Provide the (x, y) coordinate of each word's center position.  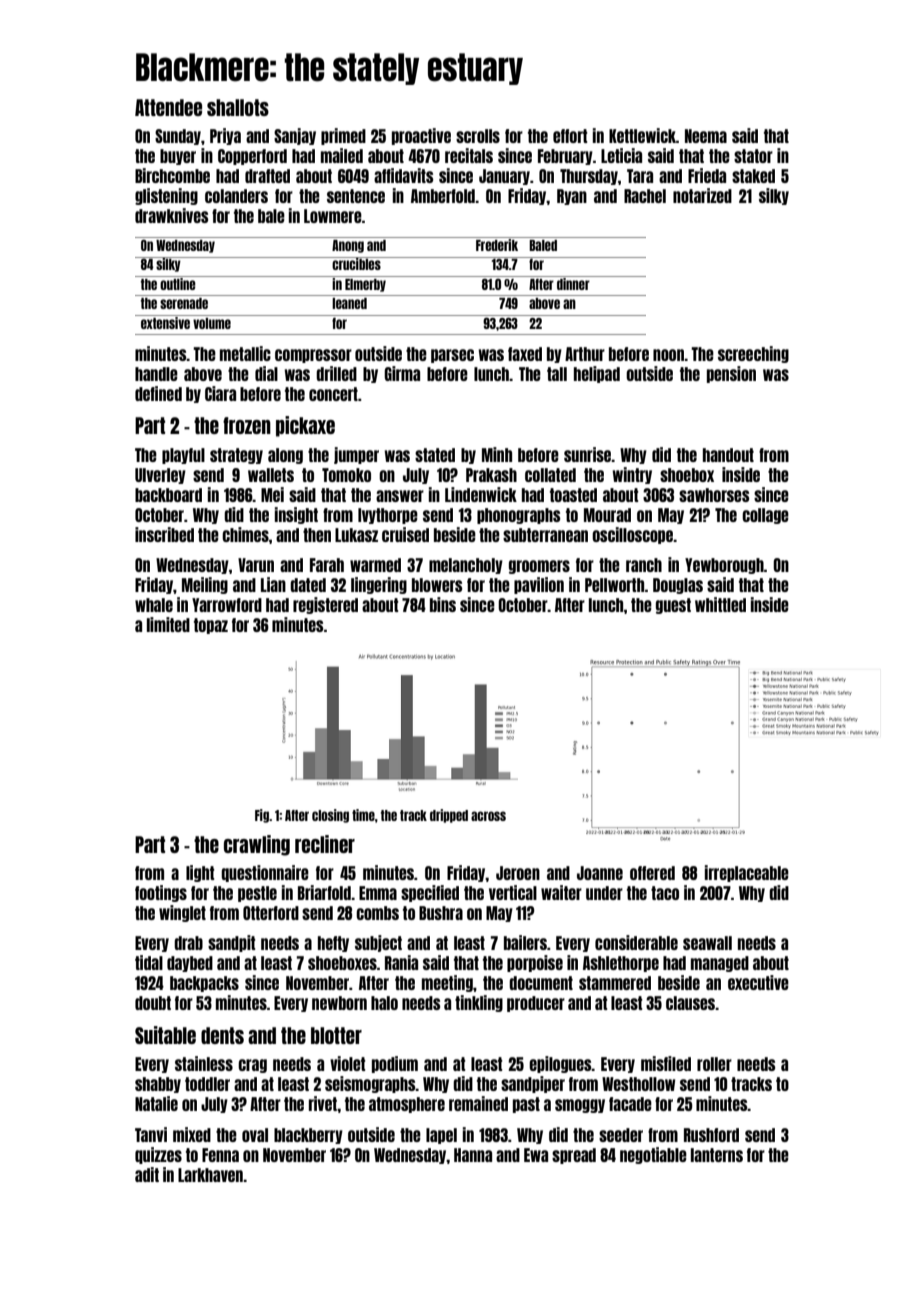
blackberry (308, 1136)
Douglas (678, 586)
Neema (706, 136)
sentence (356, 196)
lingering (379, 585)
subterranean (545, 535)
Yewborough (724, 566)
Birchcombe (172, 175)
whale (154, 605)
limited (168, 624)
